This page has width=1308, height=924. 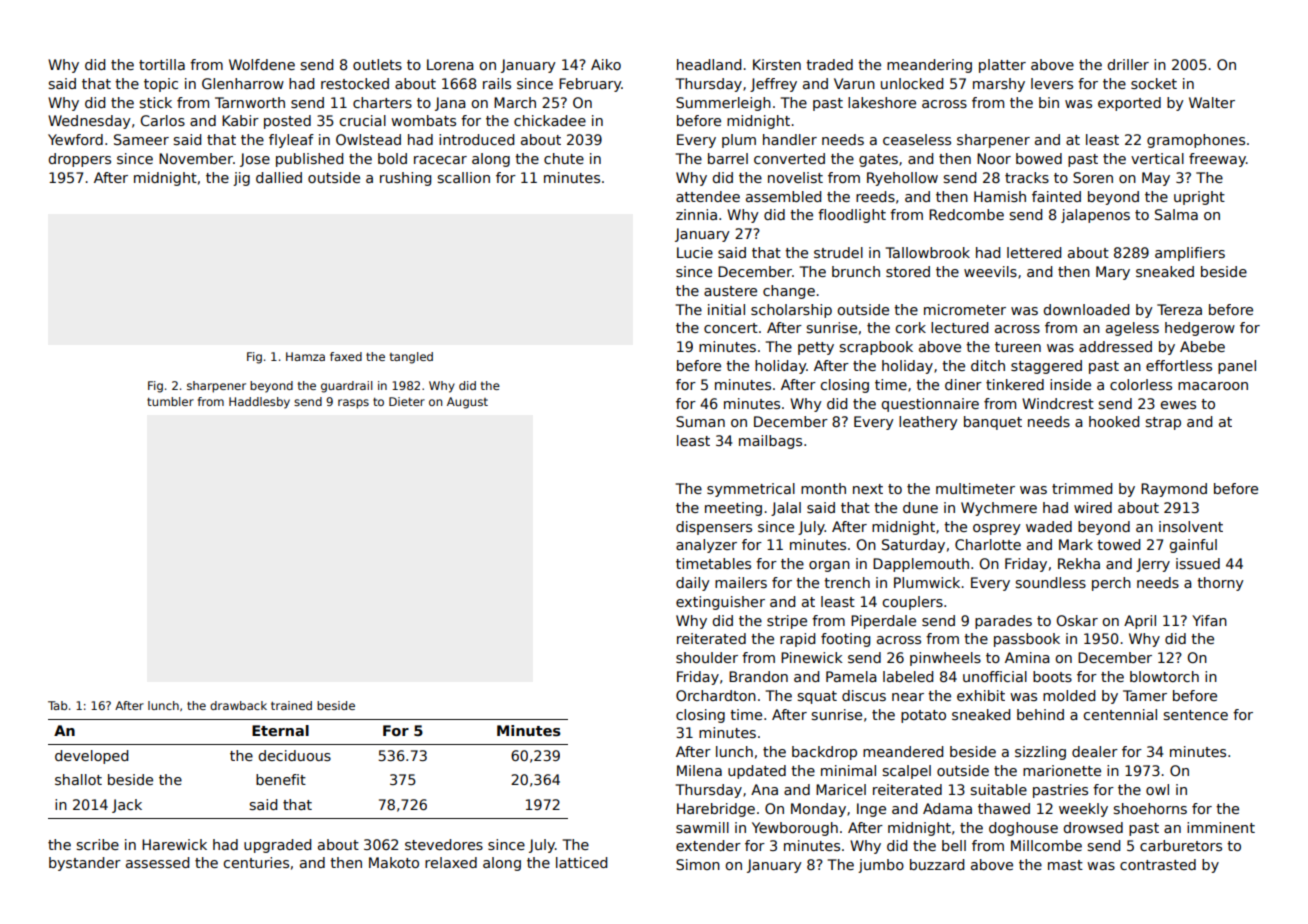 What do you see at coordinates (716, 695) in the page?
I see `Orchardton` at bounding box center [716, 695].
